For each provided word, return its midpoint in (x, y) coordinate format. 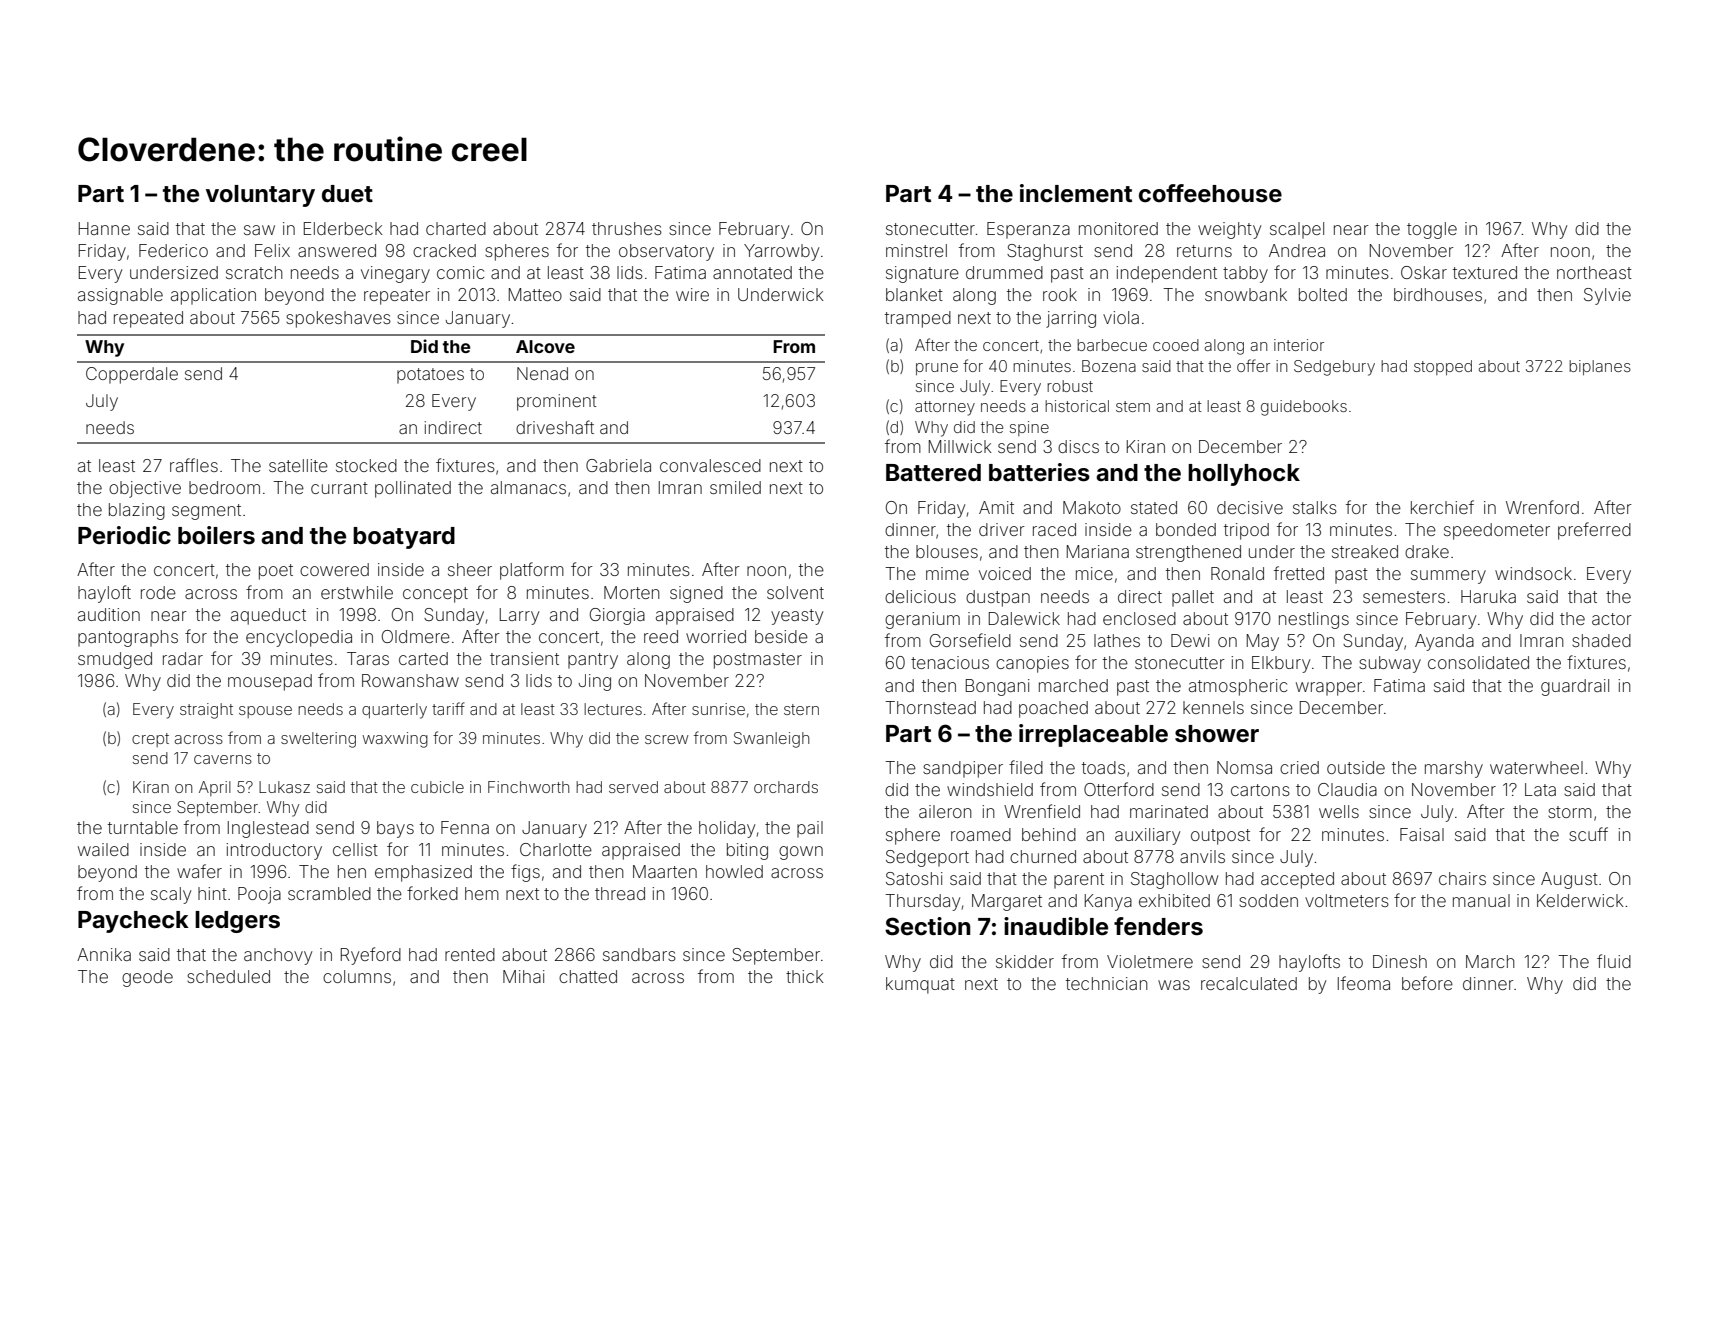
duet (347, 194)
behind (1049, 834)
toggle (1432, 230)
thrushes (627, 228)
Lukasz (284, 787)
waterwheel (1536, 767)
